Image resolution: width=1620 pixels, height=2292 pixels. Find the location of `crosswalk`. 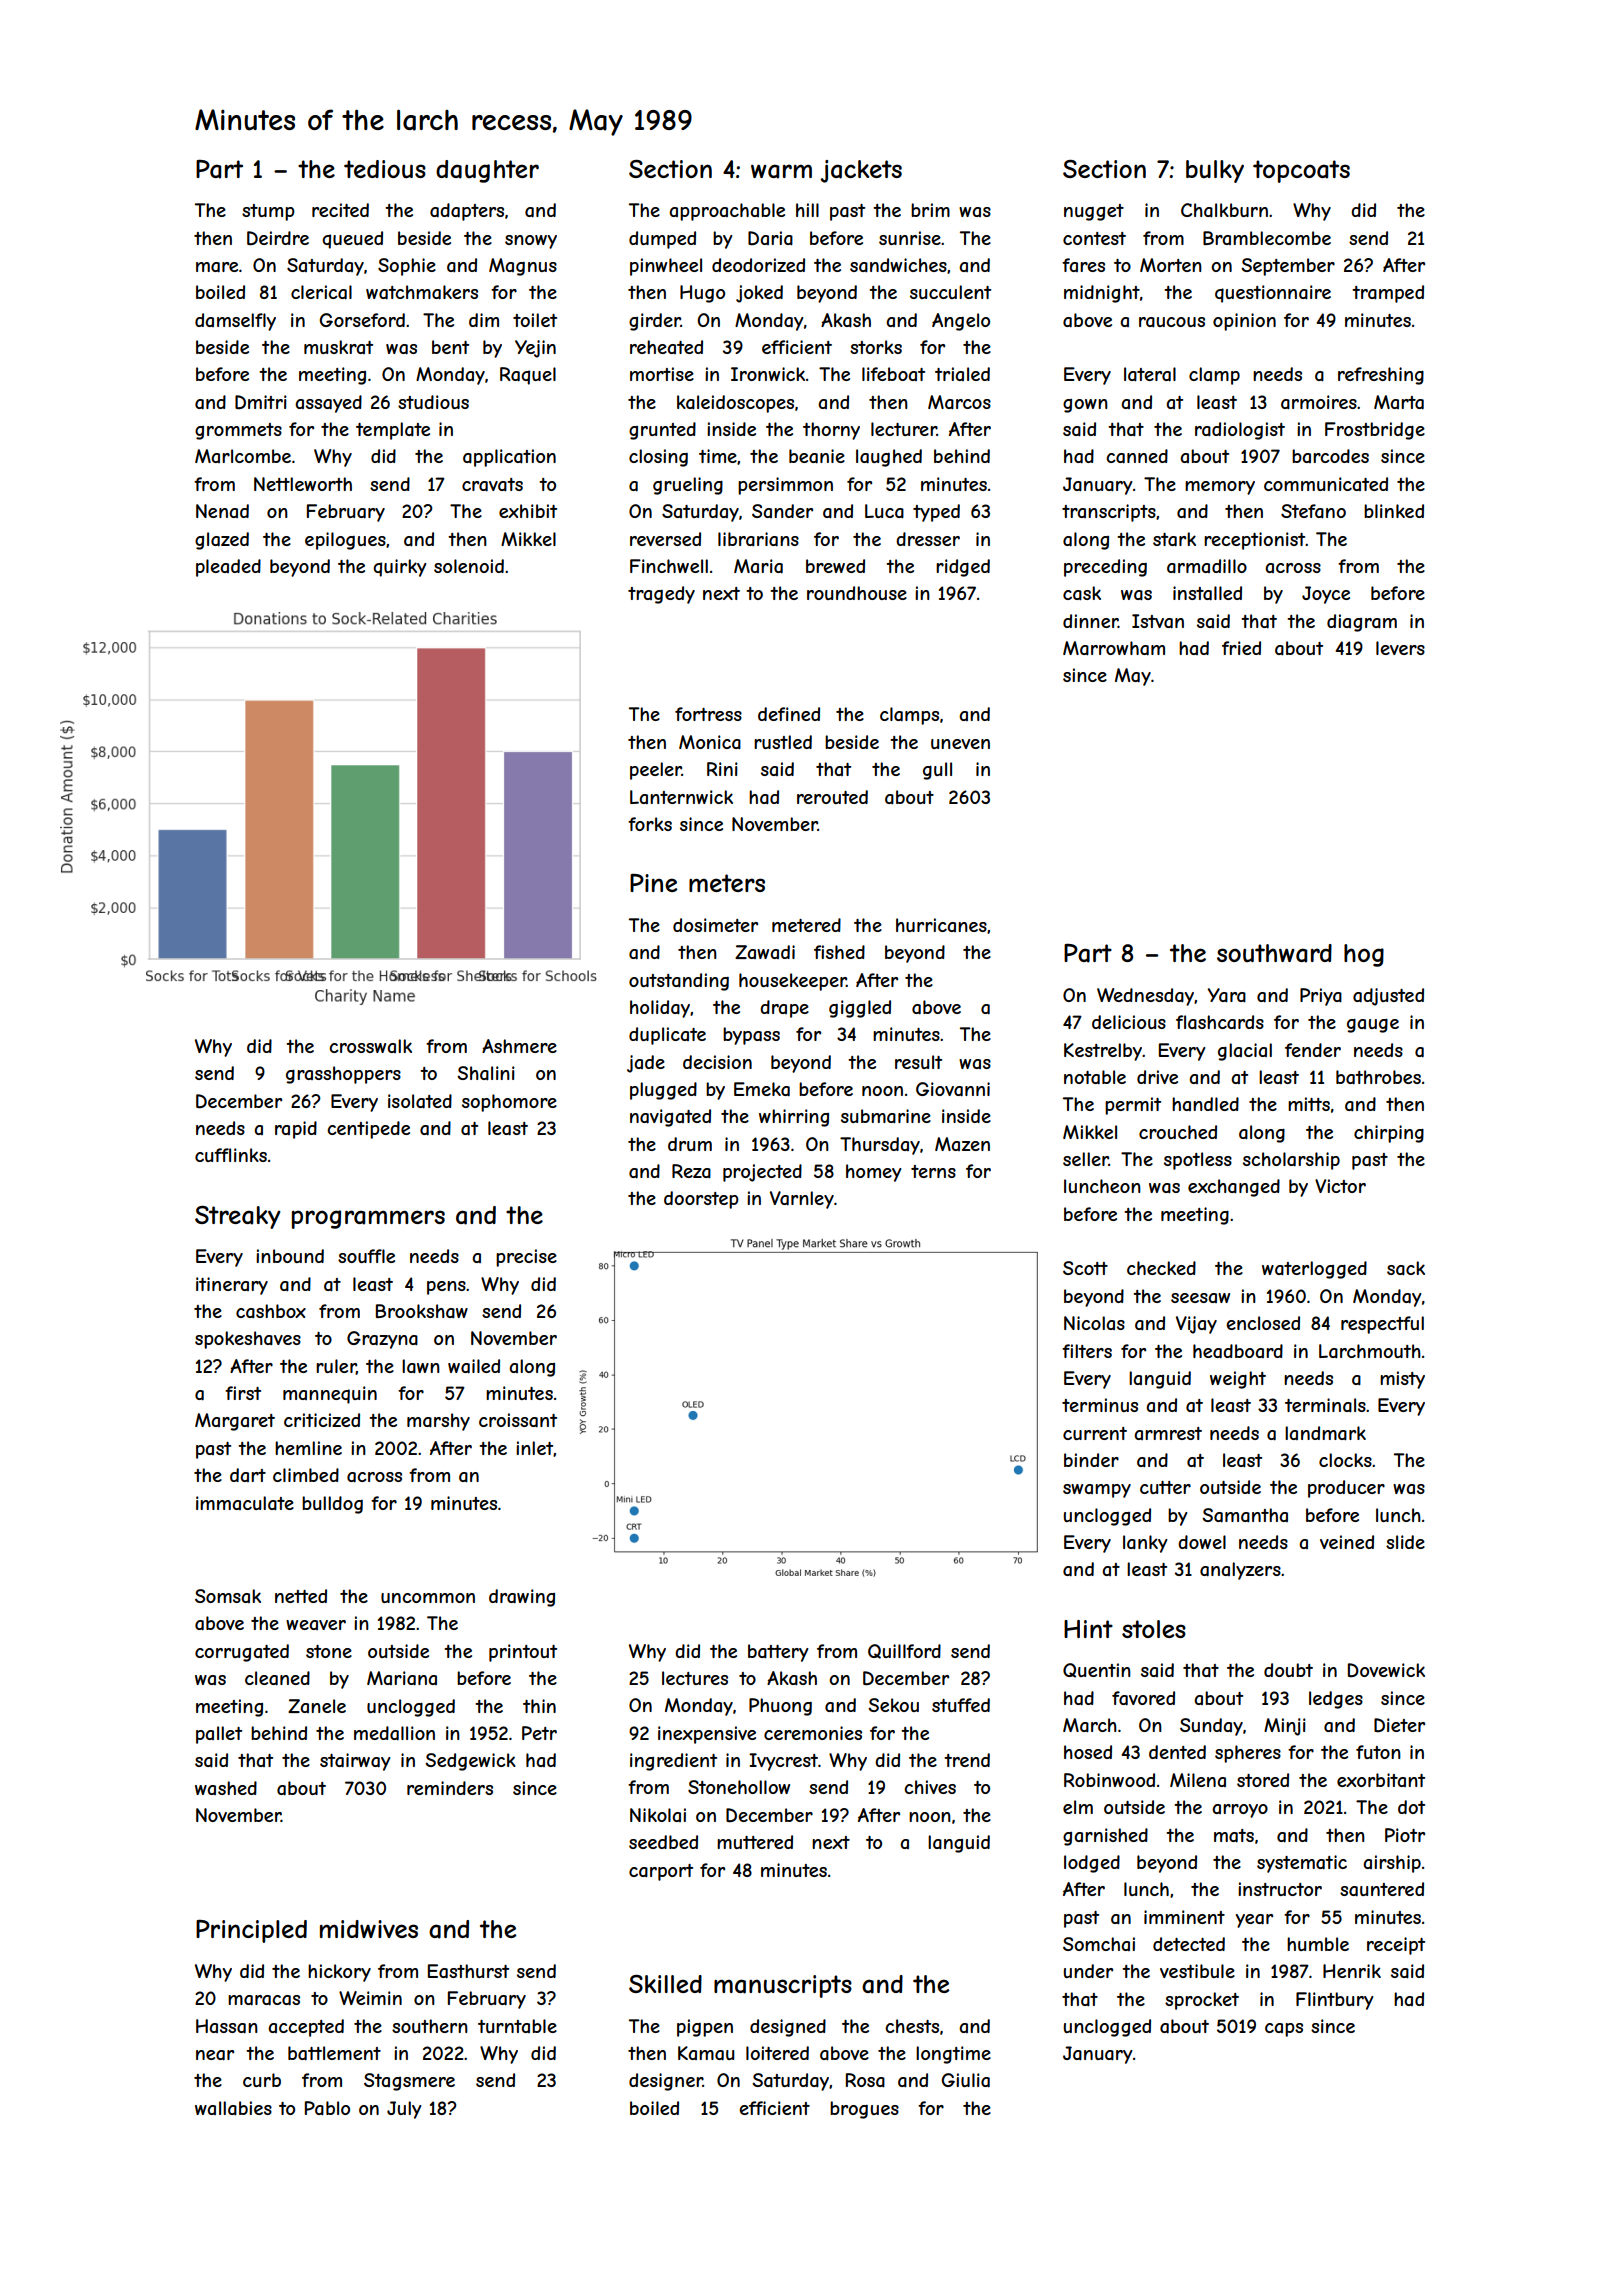

crosswalk is located at coordinates (370, 1046).
